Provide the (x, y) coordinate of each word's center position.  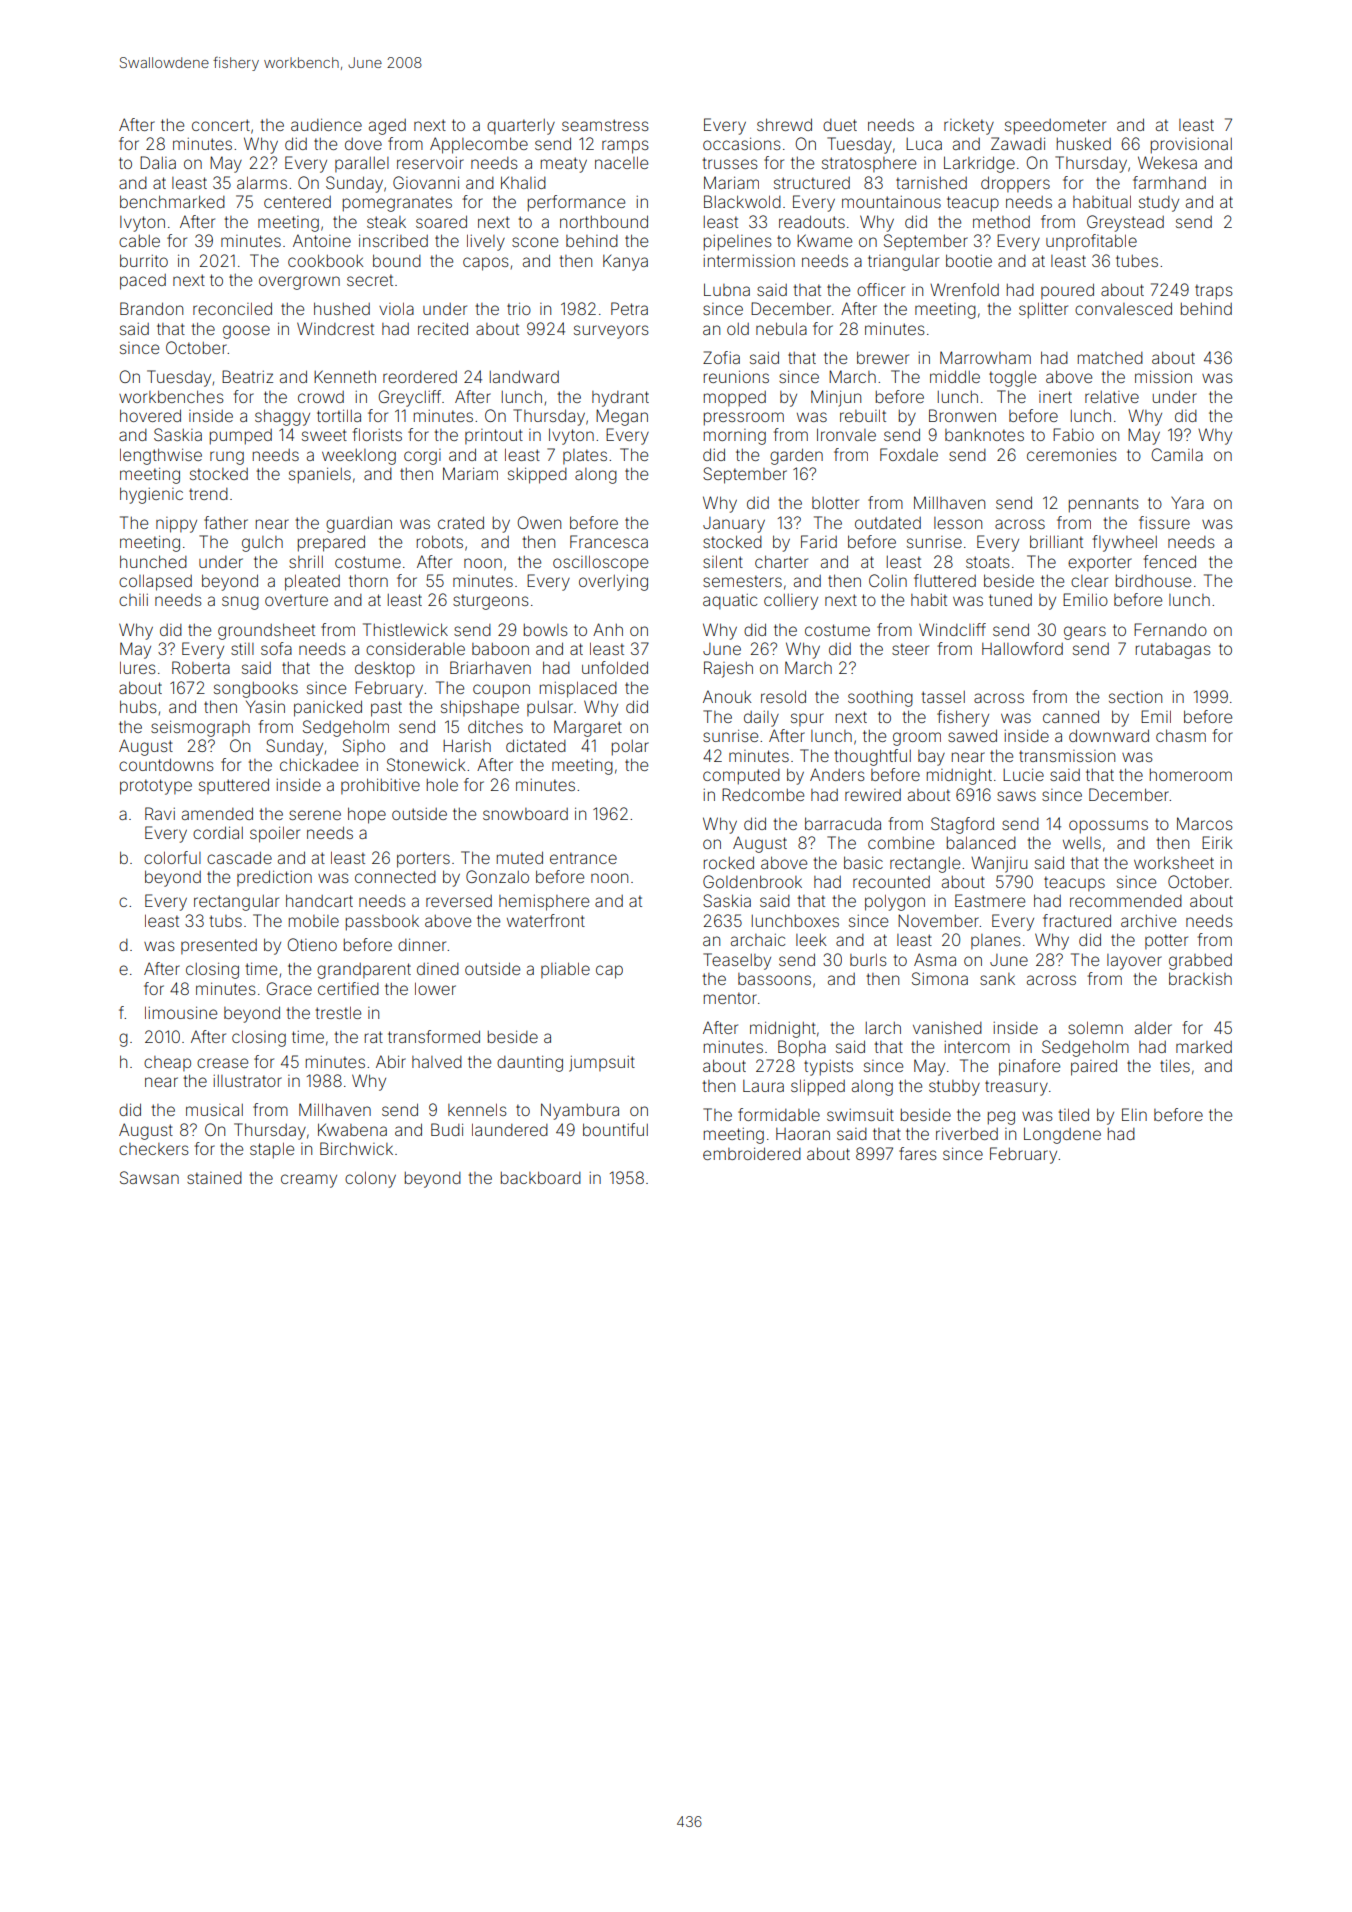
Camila (1177, 454)
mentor (730, 998)
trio (519, 308)
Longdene (1062, 1135)
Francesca (609, 541)
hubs (138, 706)
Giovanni (426, 182)
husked (1084, 143)
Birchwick (356, 1148)
